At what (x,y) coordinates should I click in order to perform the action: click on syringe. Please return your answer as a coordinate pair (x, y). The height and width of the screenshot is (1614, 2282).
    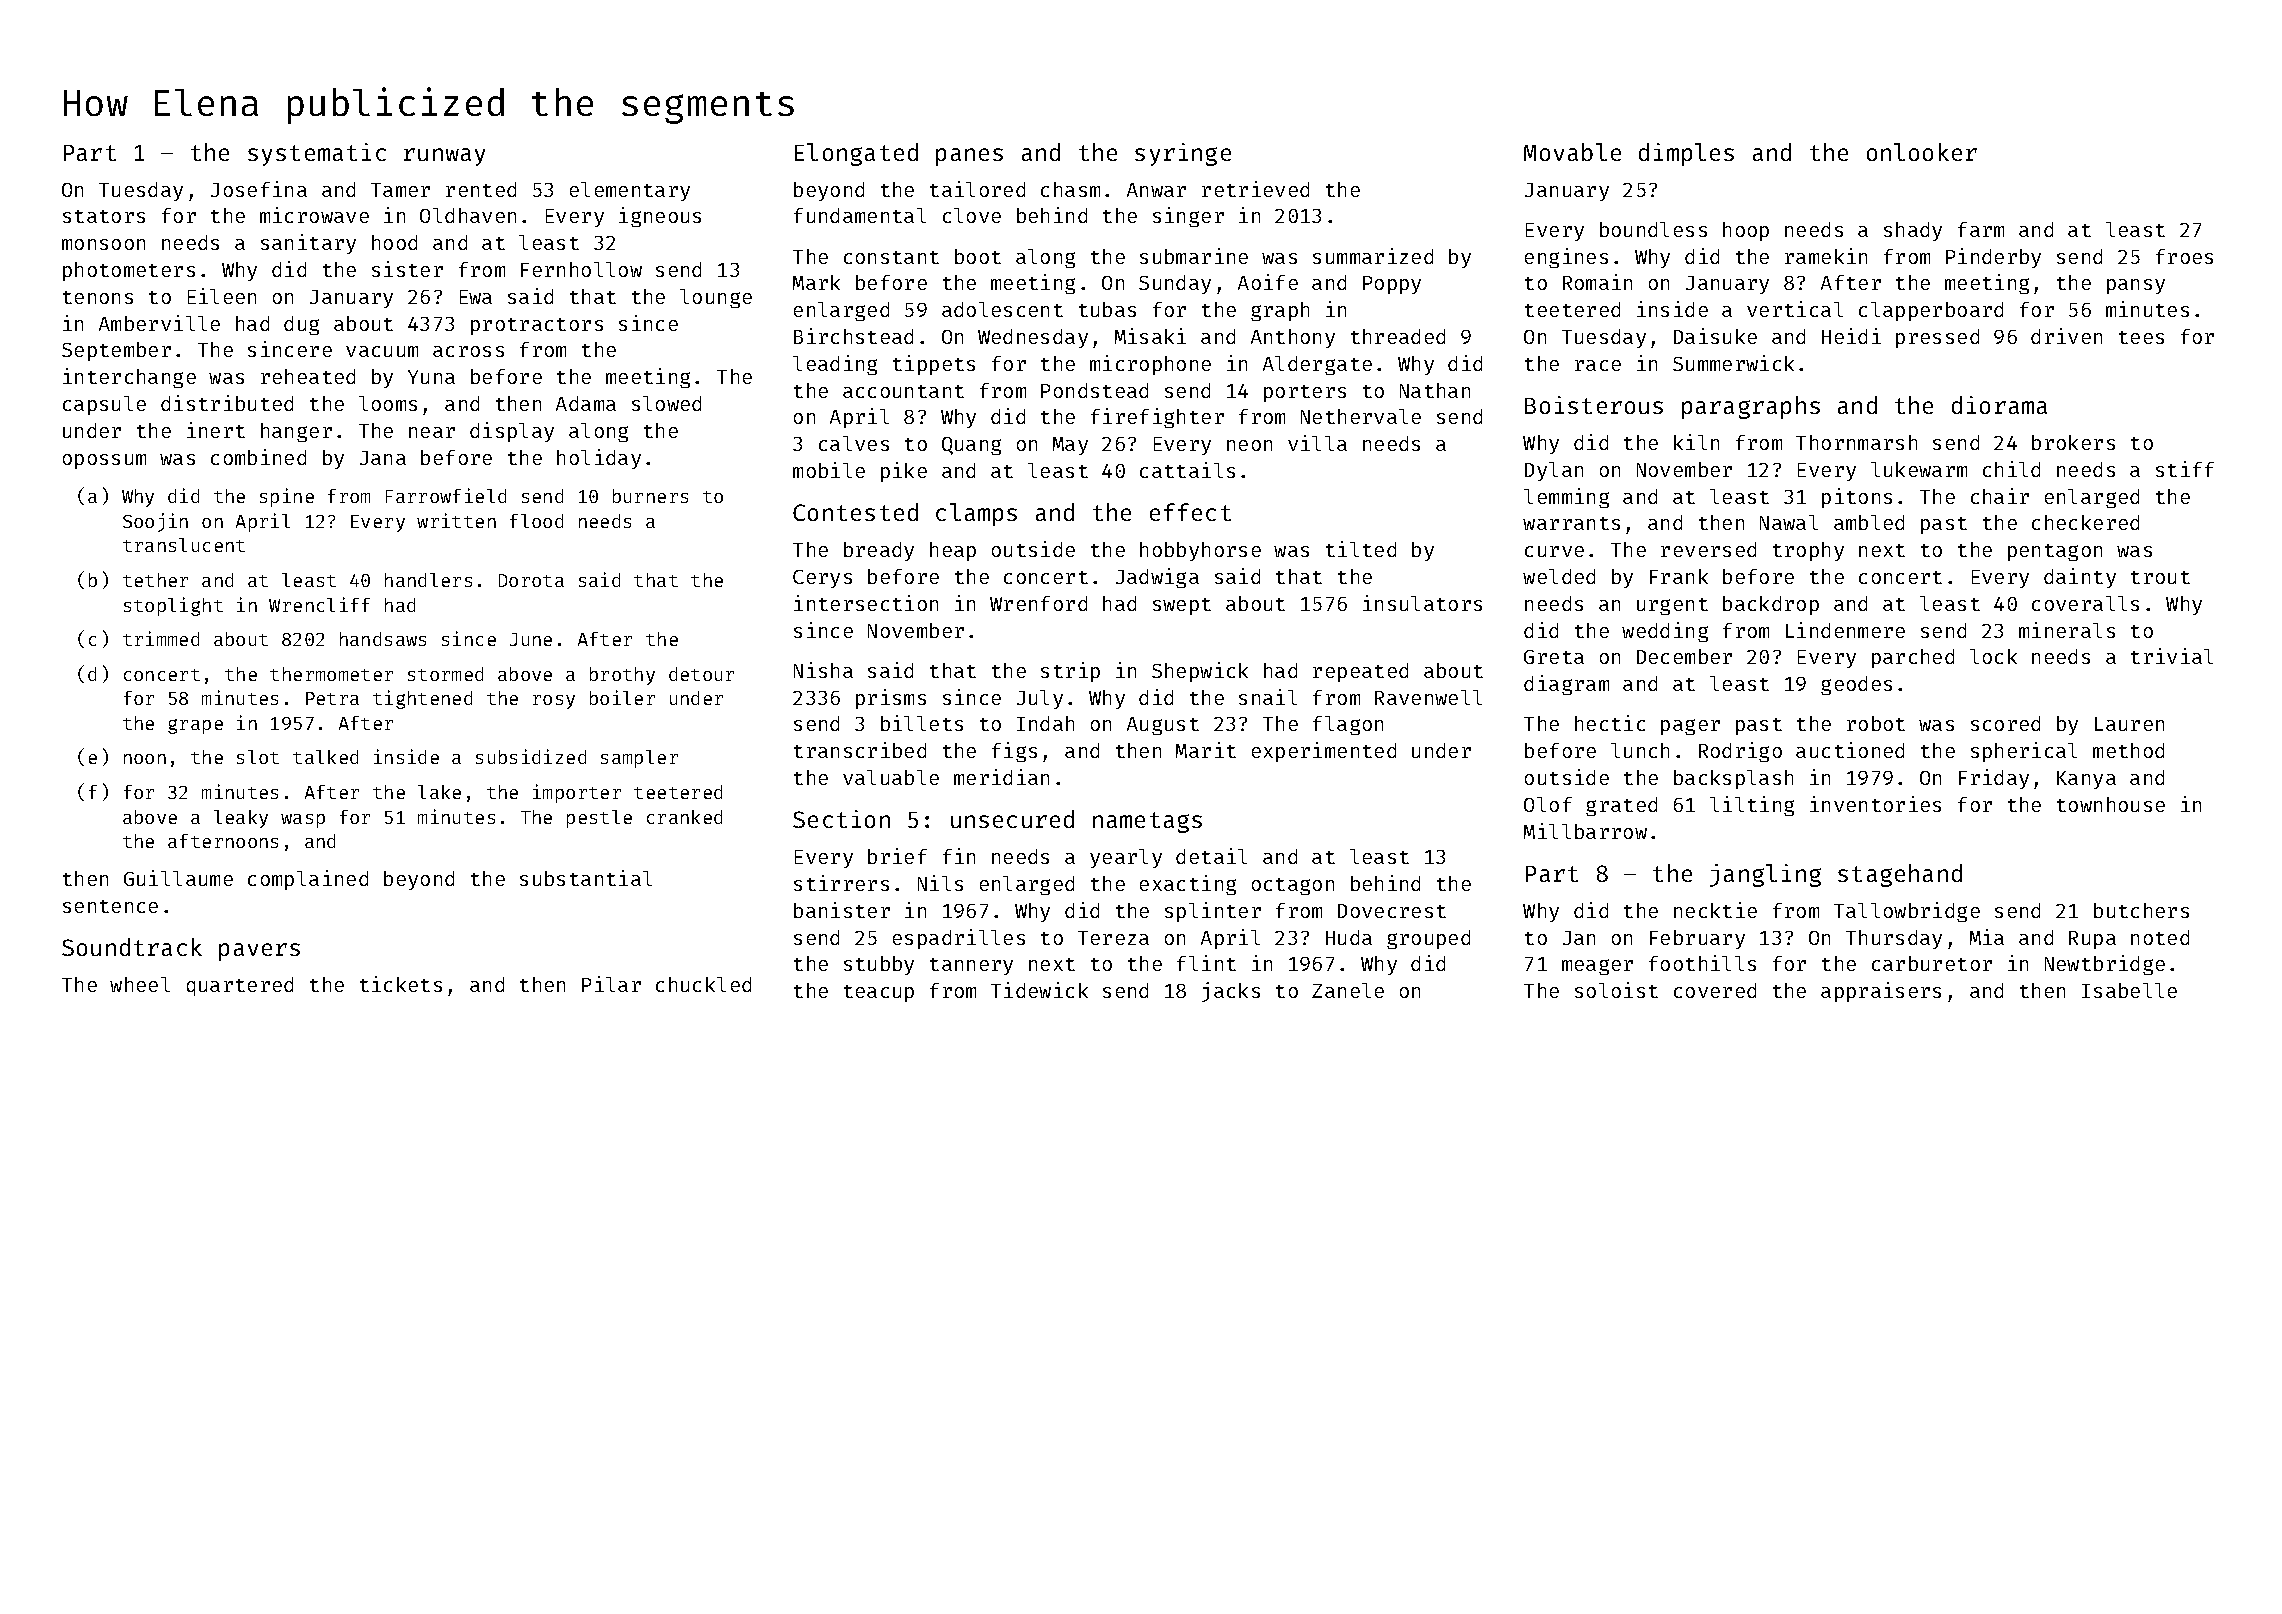
    Looking at the image, I should click on (1183, 154).
